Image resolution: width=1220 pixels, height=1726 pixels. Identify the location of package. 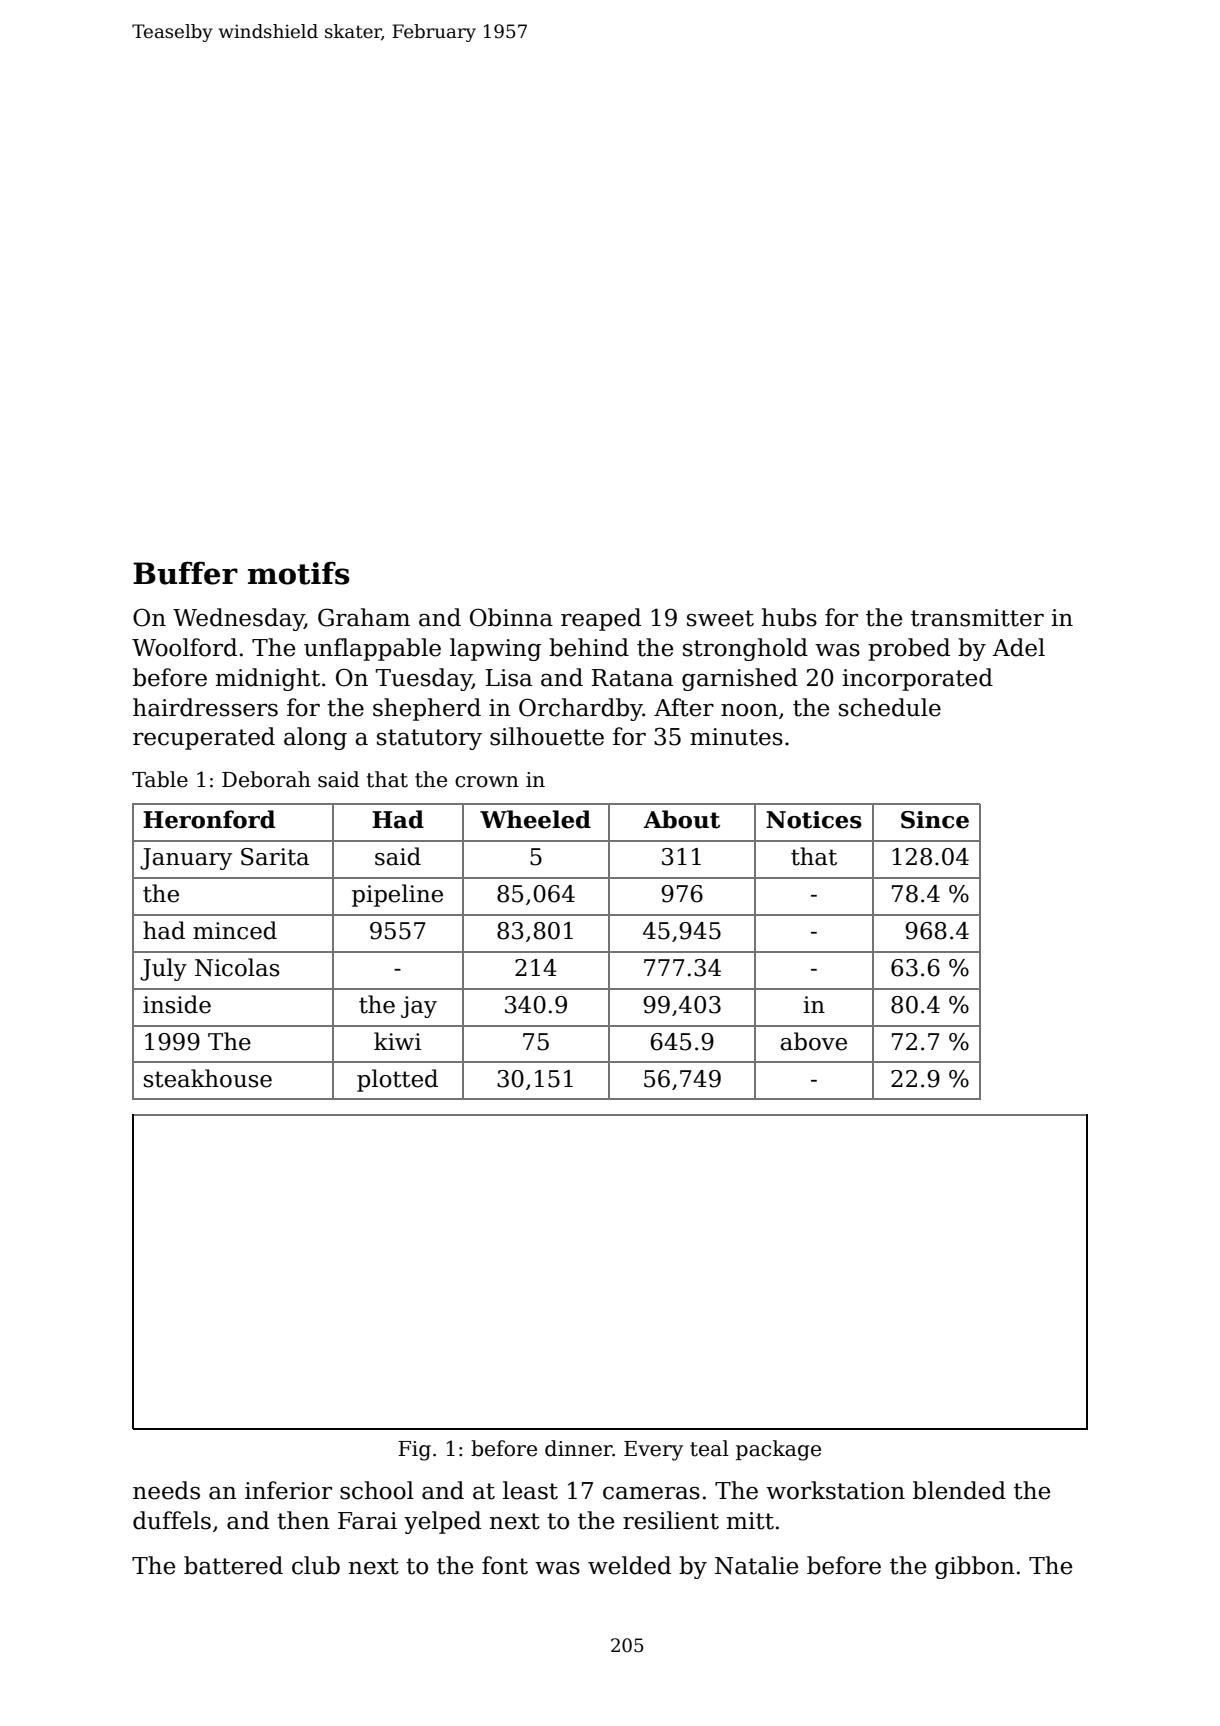
(778, 1450).
